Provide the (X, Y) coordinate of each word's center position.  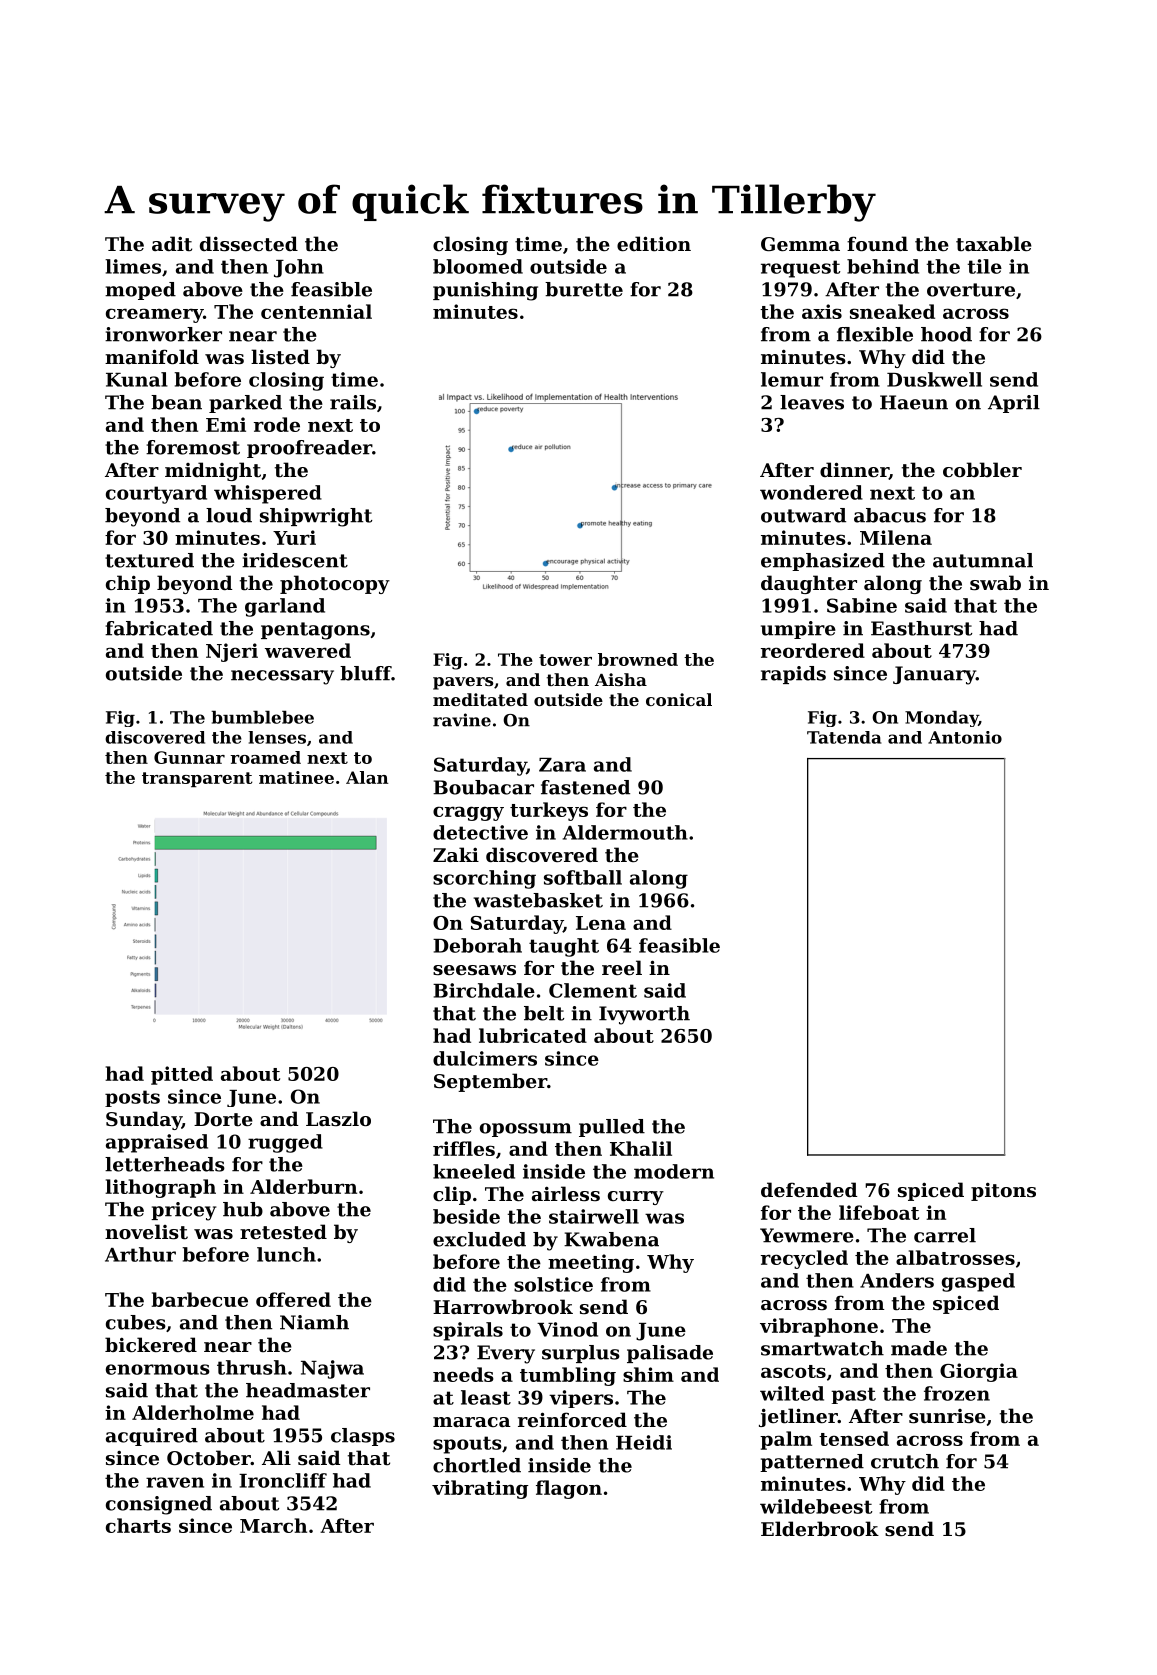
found (877, 243)
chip (128, 584)
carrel (945, 1235)
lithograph (160, 1188)
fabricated (159, 628)
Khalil (641, 1148)
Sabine (862, 605)
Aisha (621, 679)
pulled (612, 1128)
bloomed (478, 266)
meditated (480, 699)
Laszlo (338, 1118)
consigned (159, 1505)
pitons (1003, 1191)
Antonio (965, 737)
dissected (249, 244)
